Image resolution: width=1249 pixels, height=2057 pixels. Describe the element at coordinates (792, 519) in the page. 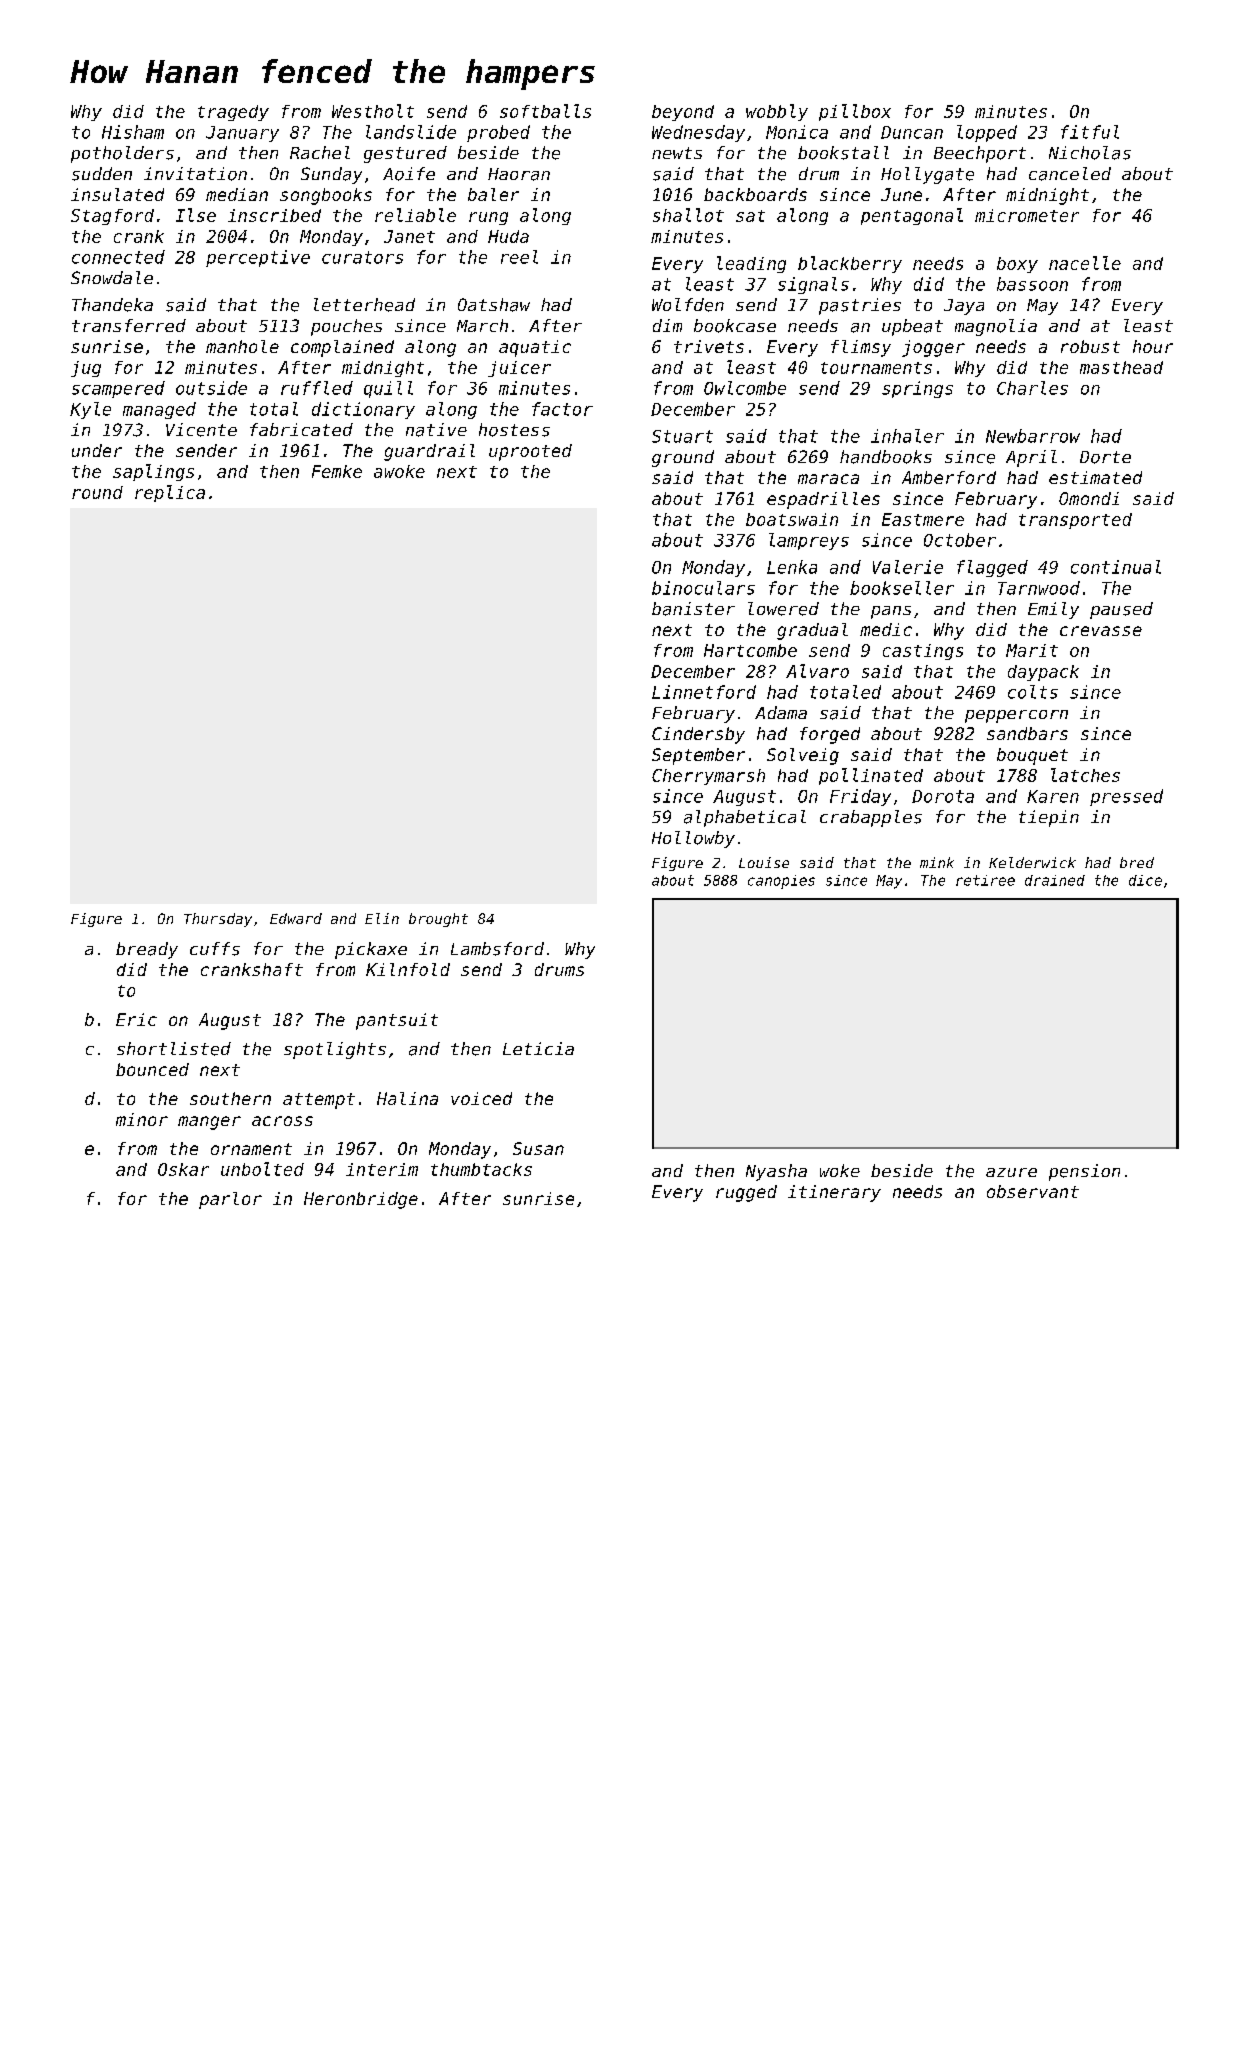

I see `boatswain` at that location.
